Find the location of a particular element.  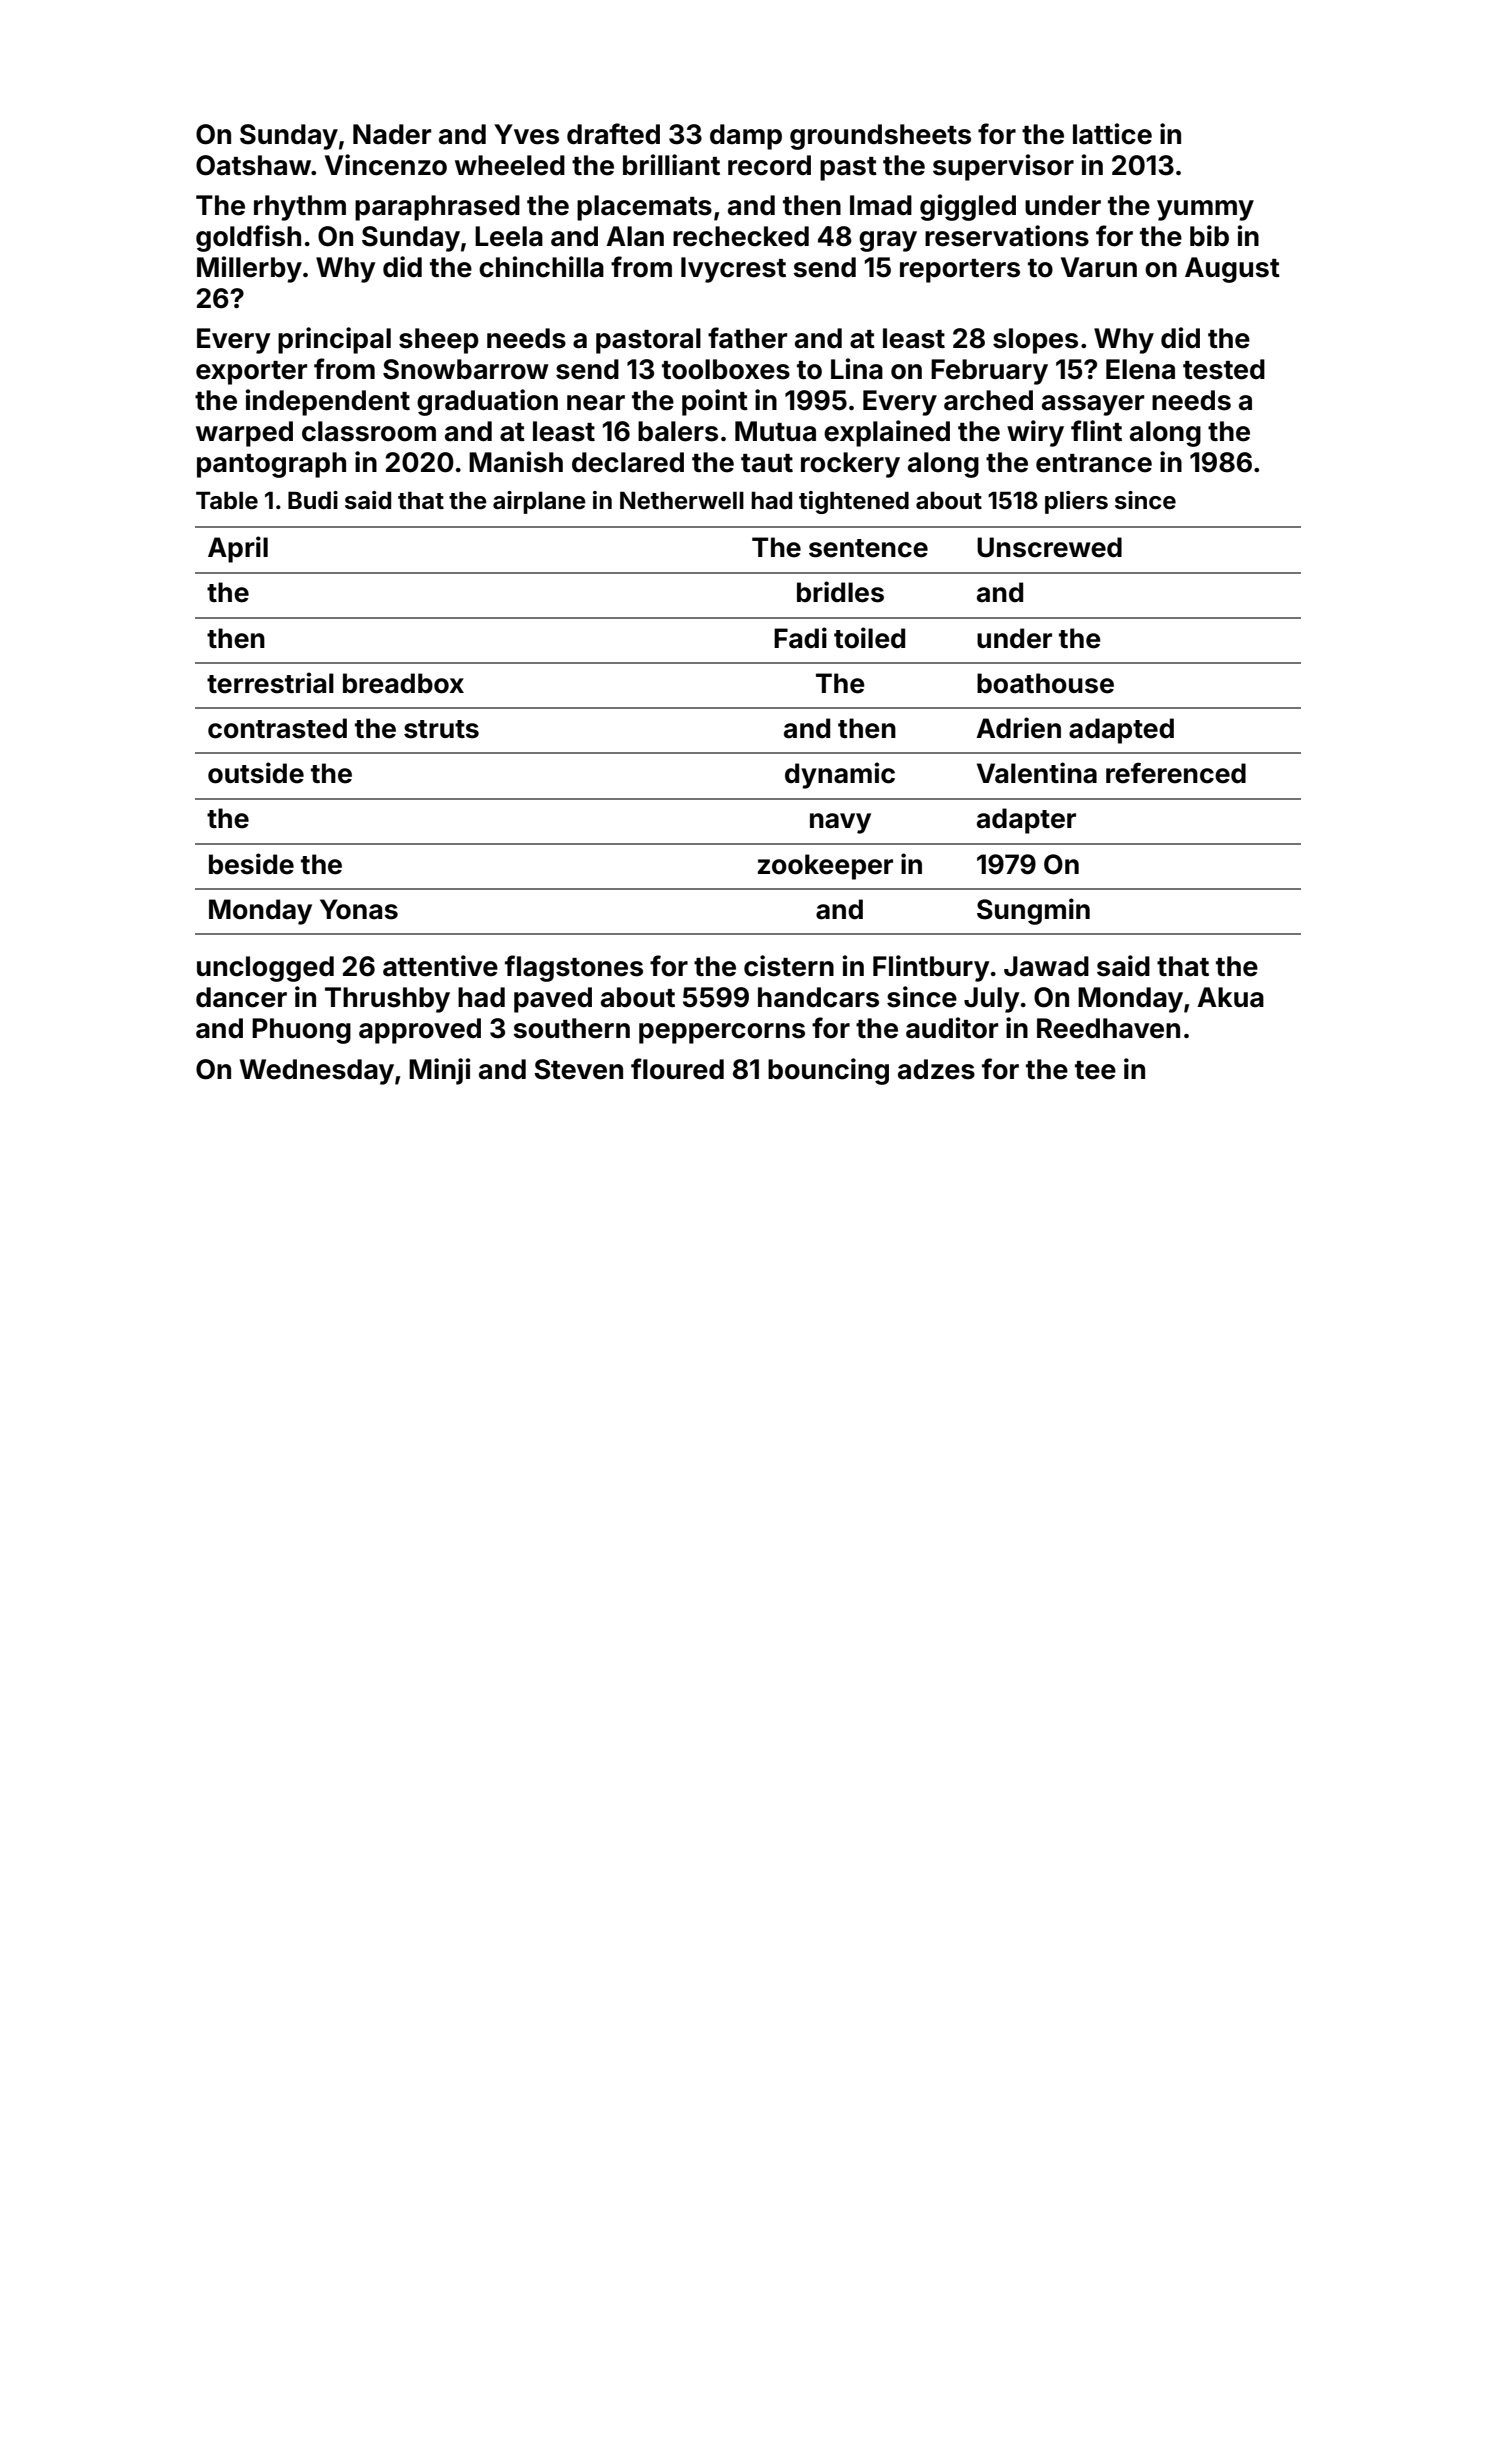

lattice is located at coordinates (1112, 134).
